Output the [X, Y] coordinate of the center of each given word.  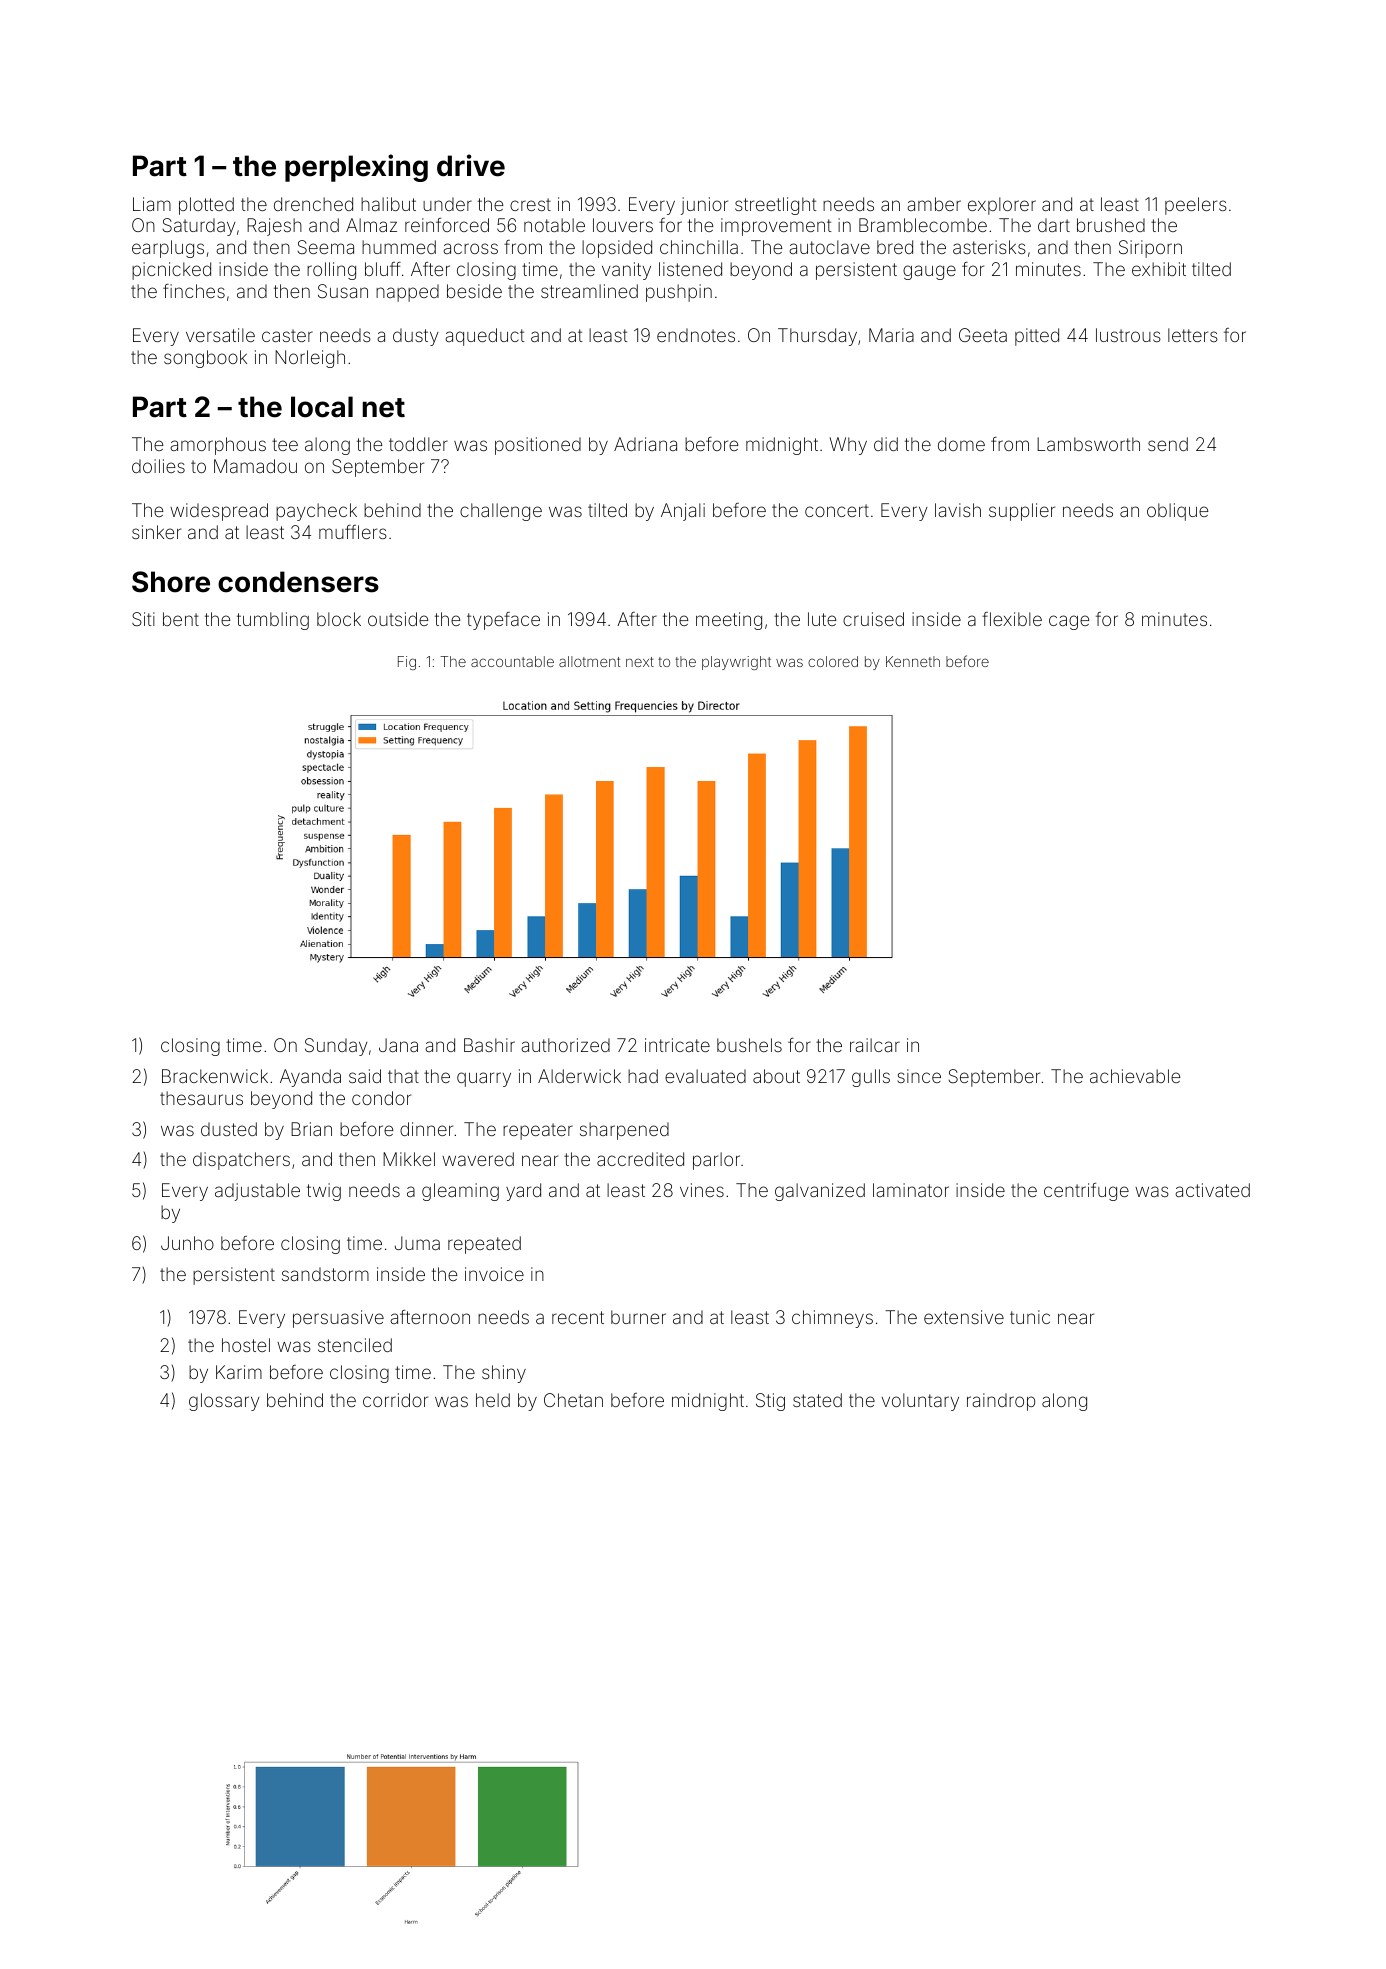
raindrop [1001, 1402]
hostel [246, 1345]
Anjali [683, 512]
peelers [1196, 206]
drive [471, 165]
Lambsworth [1088, 444]
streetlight [776, 206]
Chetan [573, 1400]
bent [181, 619]
